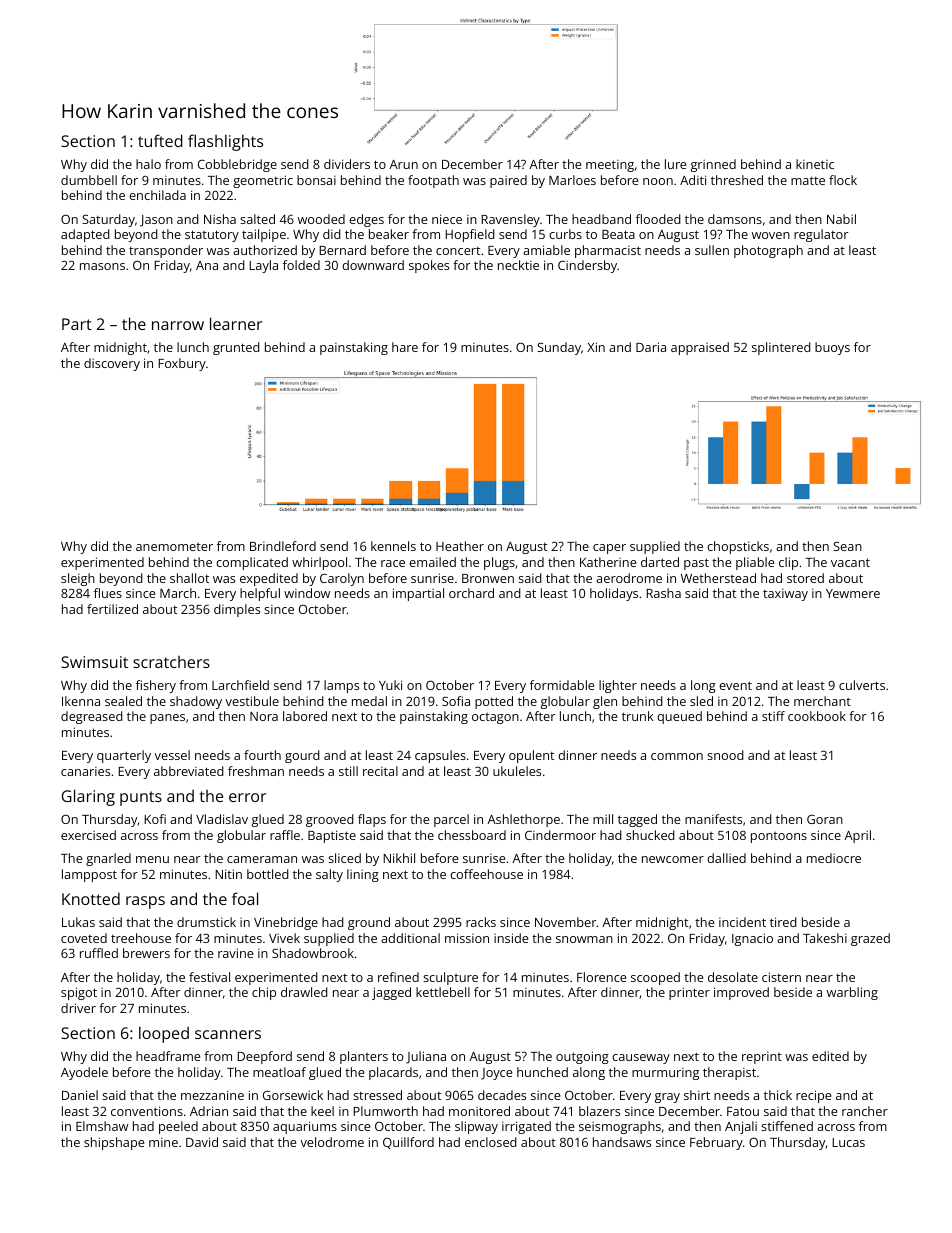 This image has height=1233, width=952. I want to click on kinetic, so click(815, 164).
